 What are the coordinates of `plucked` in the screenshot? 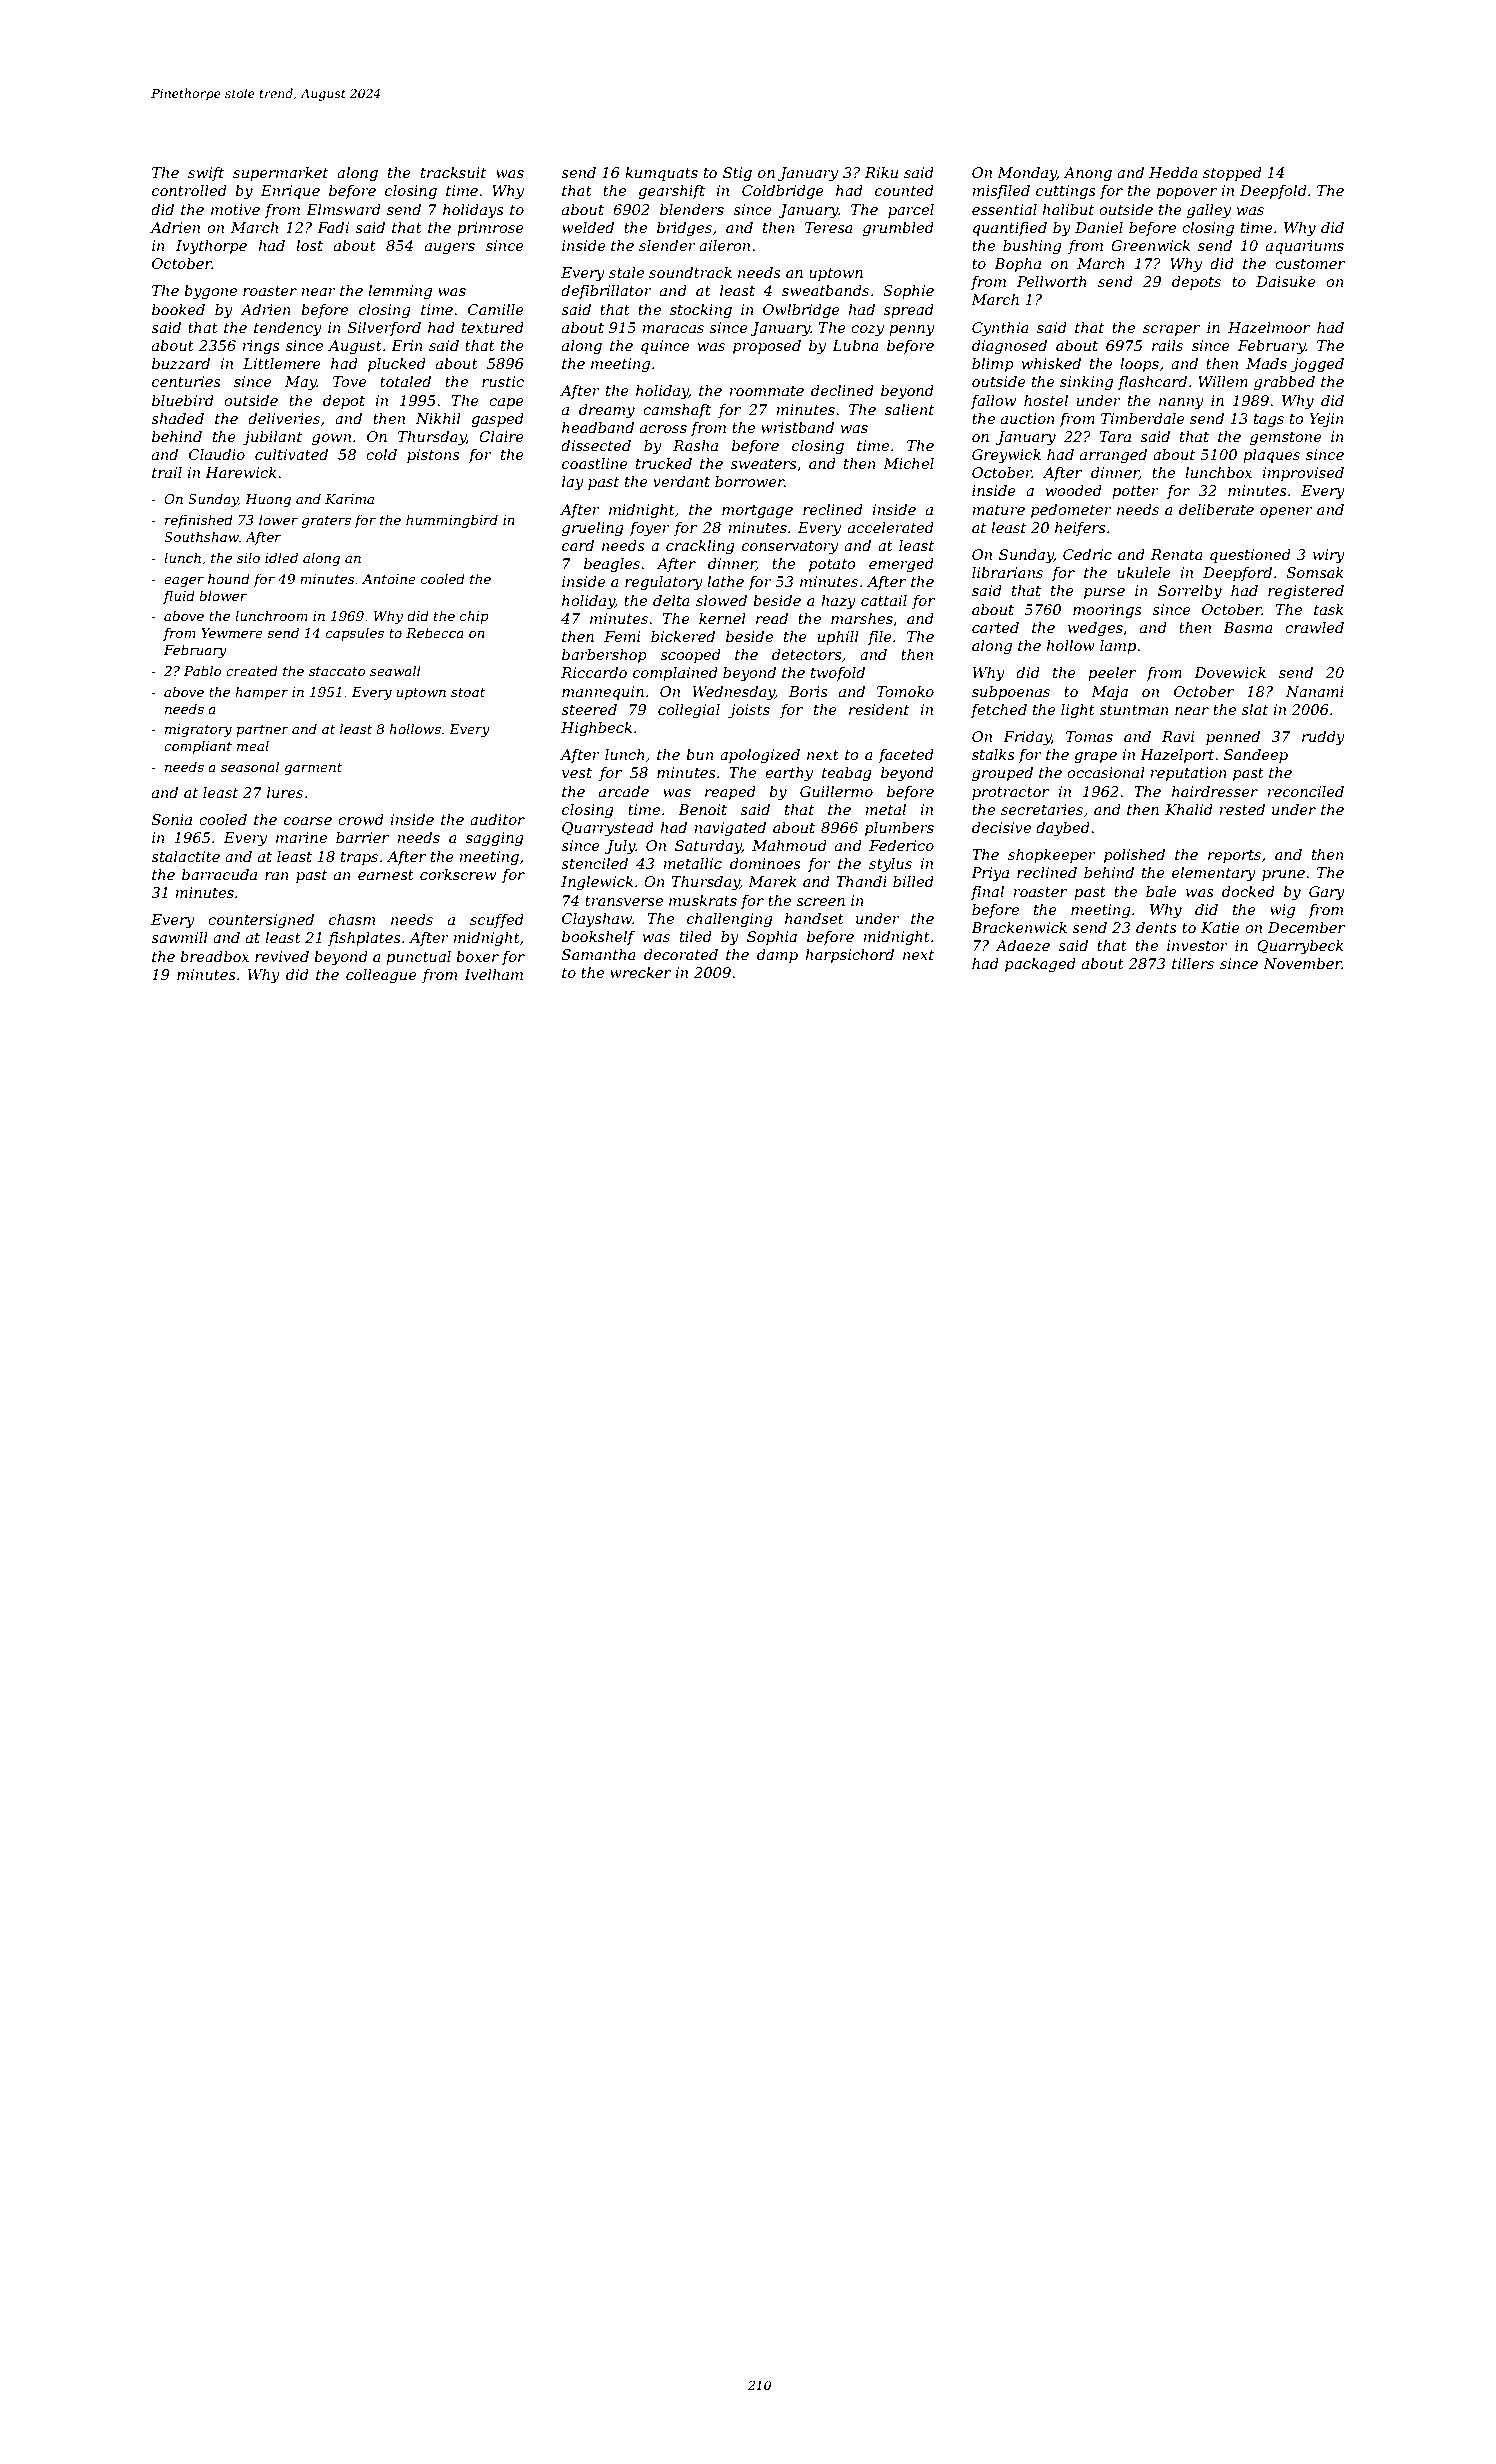 It's located at (397, 365).
